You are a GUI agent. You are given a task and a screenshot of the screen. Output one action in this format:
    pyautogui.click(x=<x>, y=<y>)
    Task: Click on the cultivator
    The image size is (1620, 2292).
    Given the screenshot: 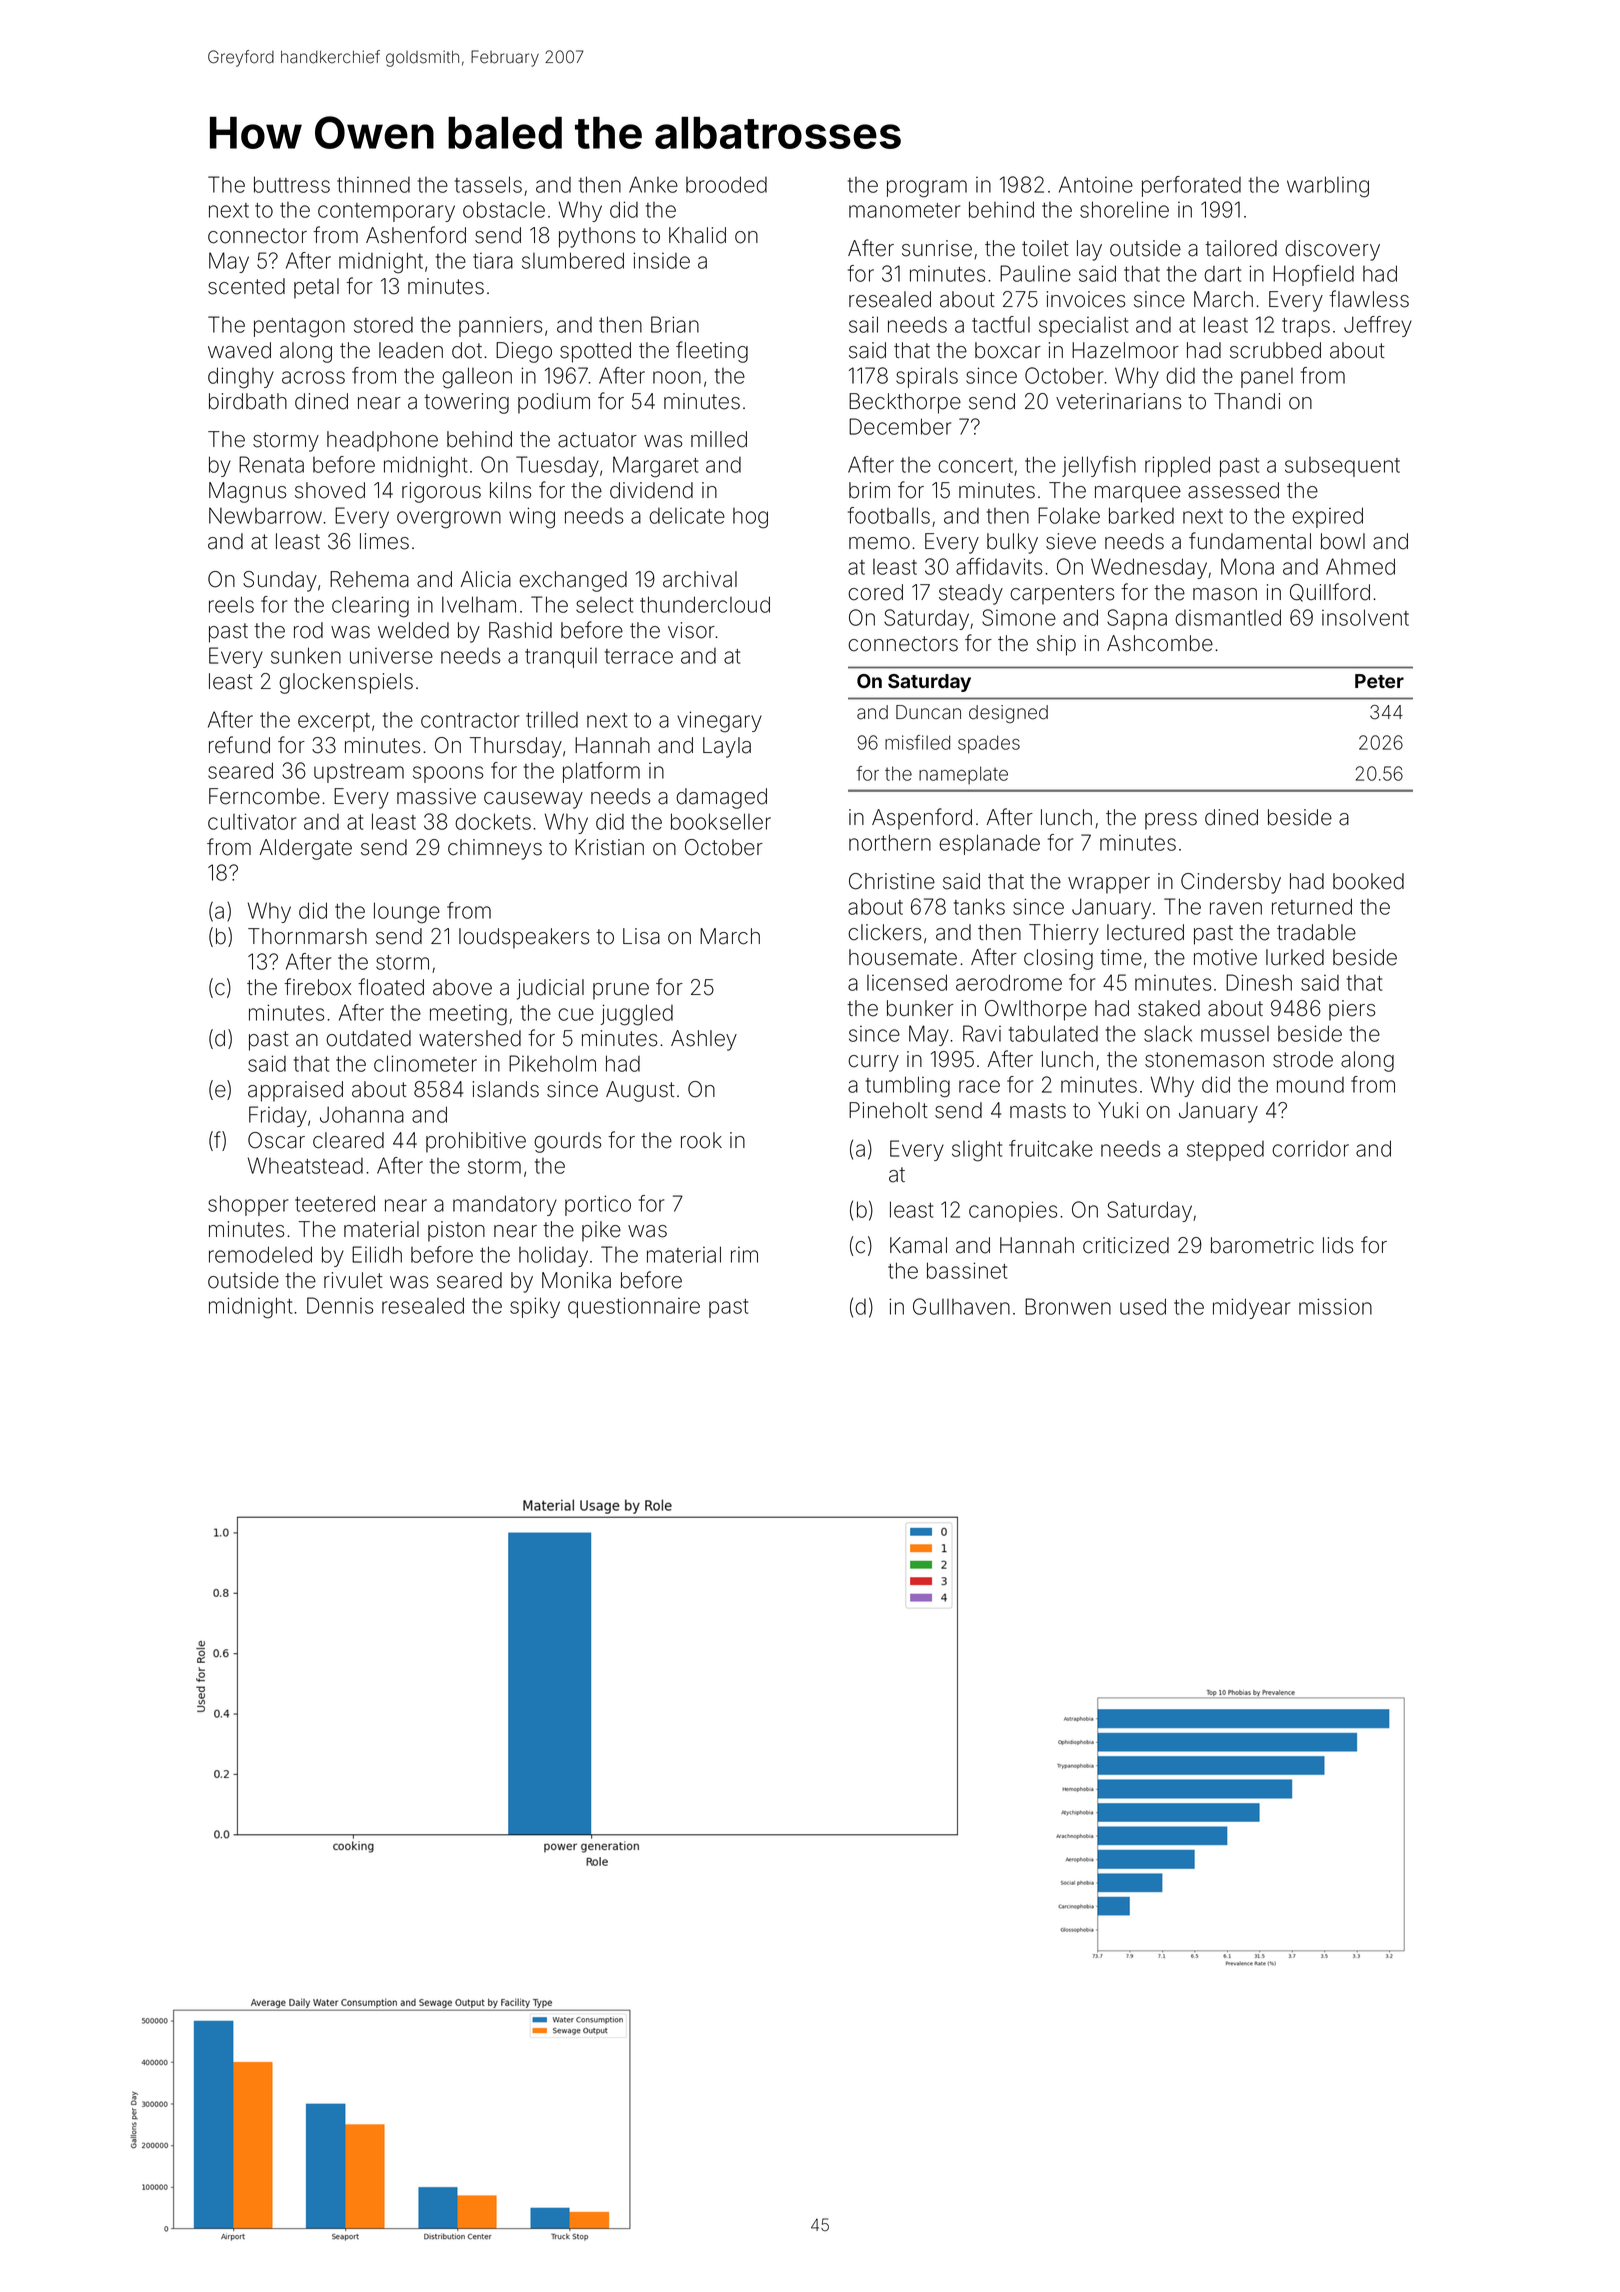 What is the action you would take?
    pyautogui.click(x=252, y=821)
